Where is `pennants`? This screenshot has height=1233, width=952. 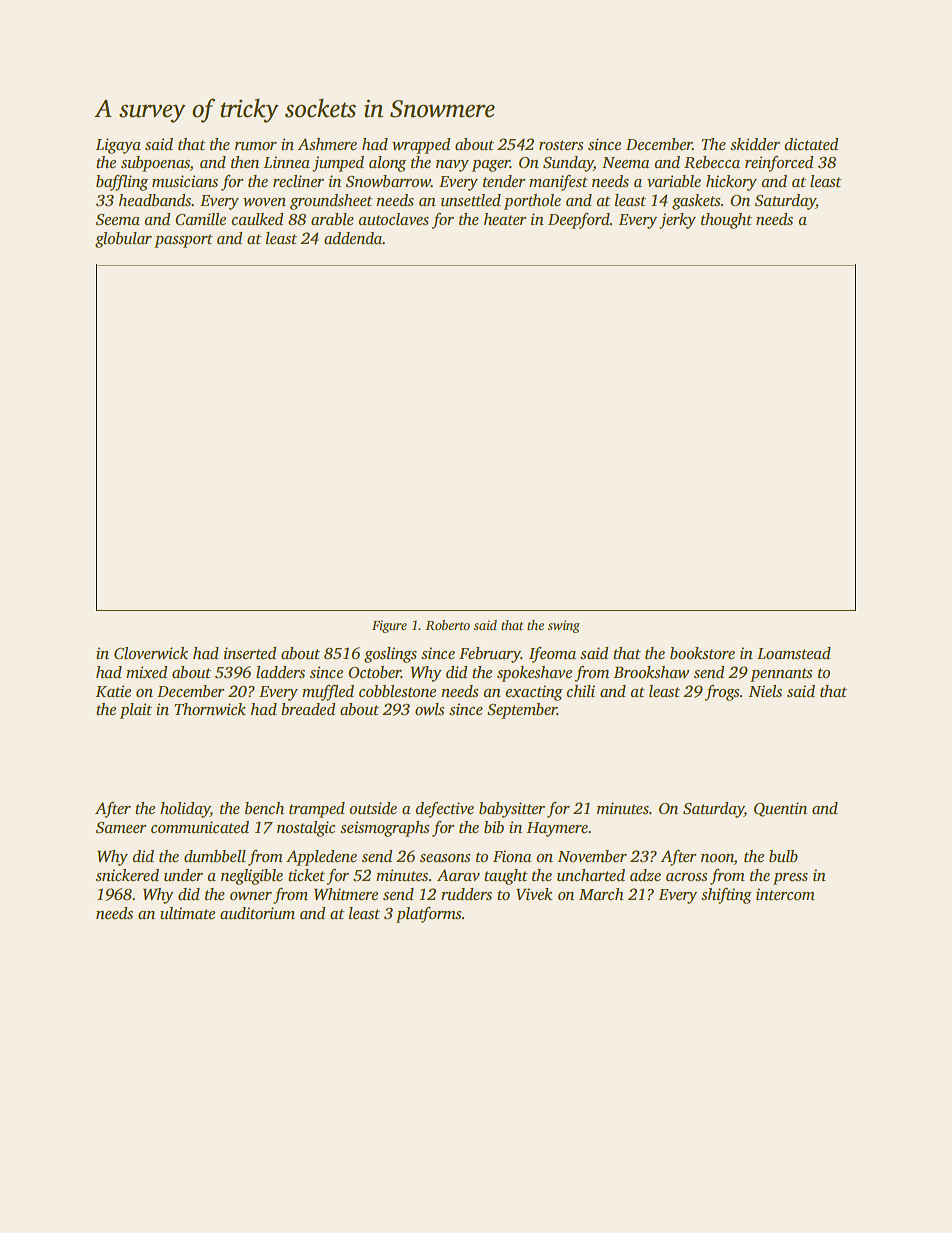
pennants is located at coordinates (781, 675).
